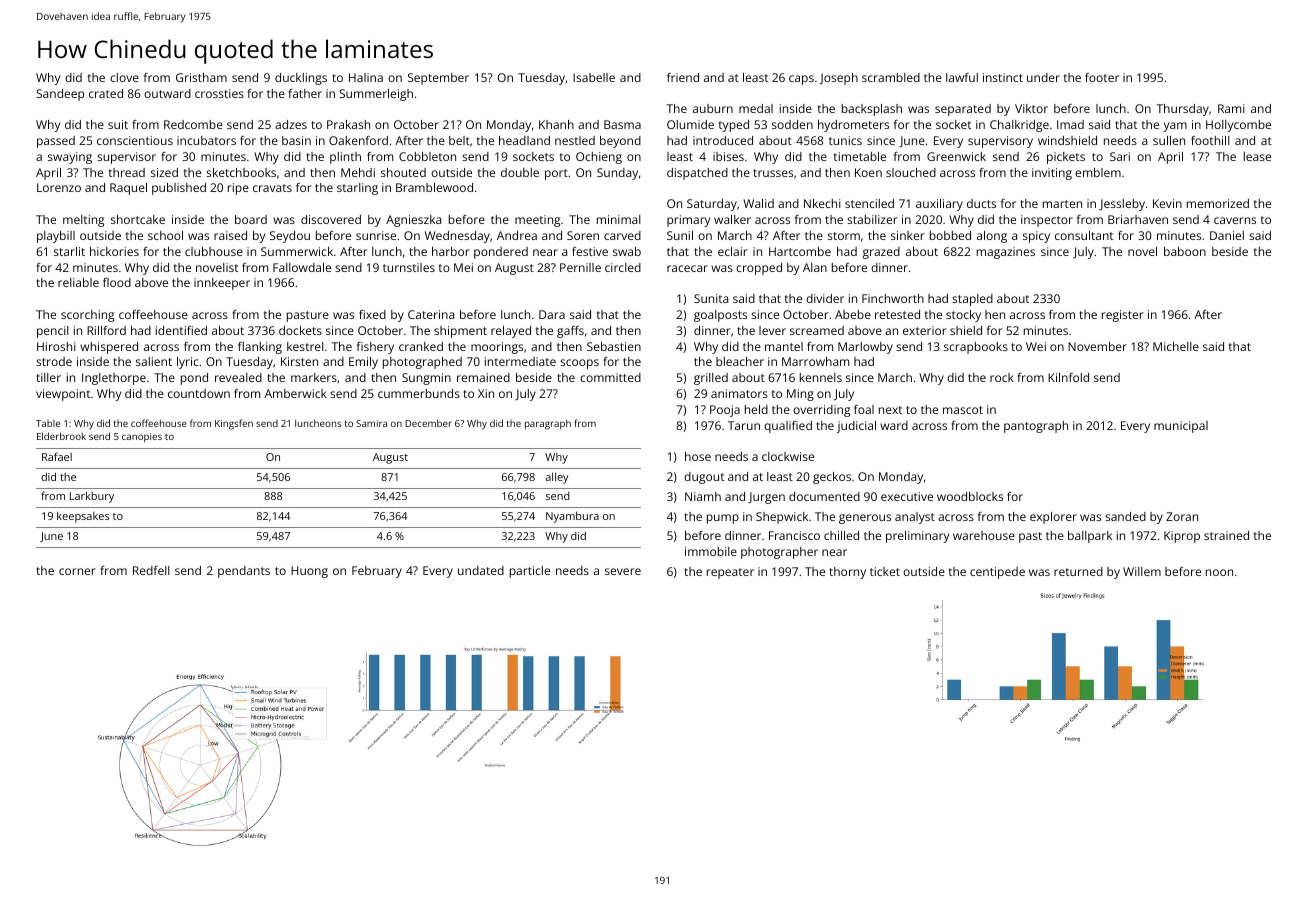  I want to click on pendants, so click(244, 572).
